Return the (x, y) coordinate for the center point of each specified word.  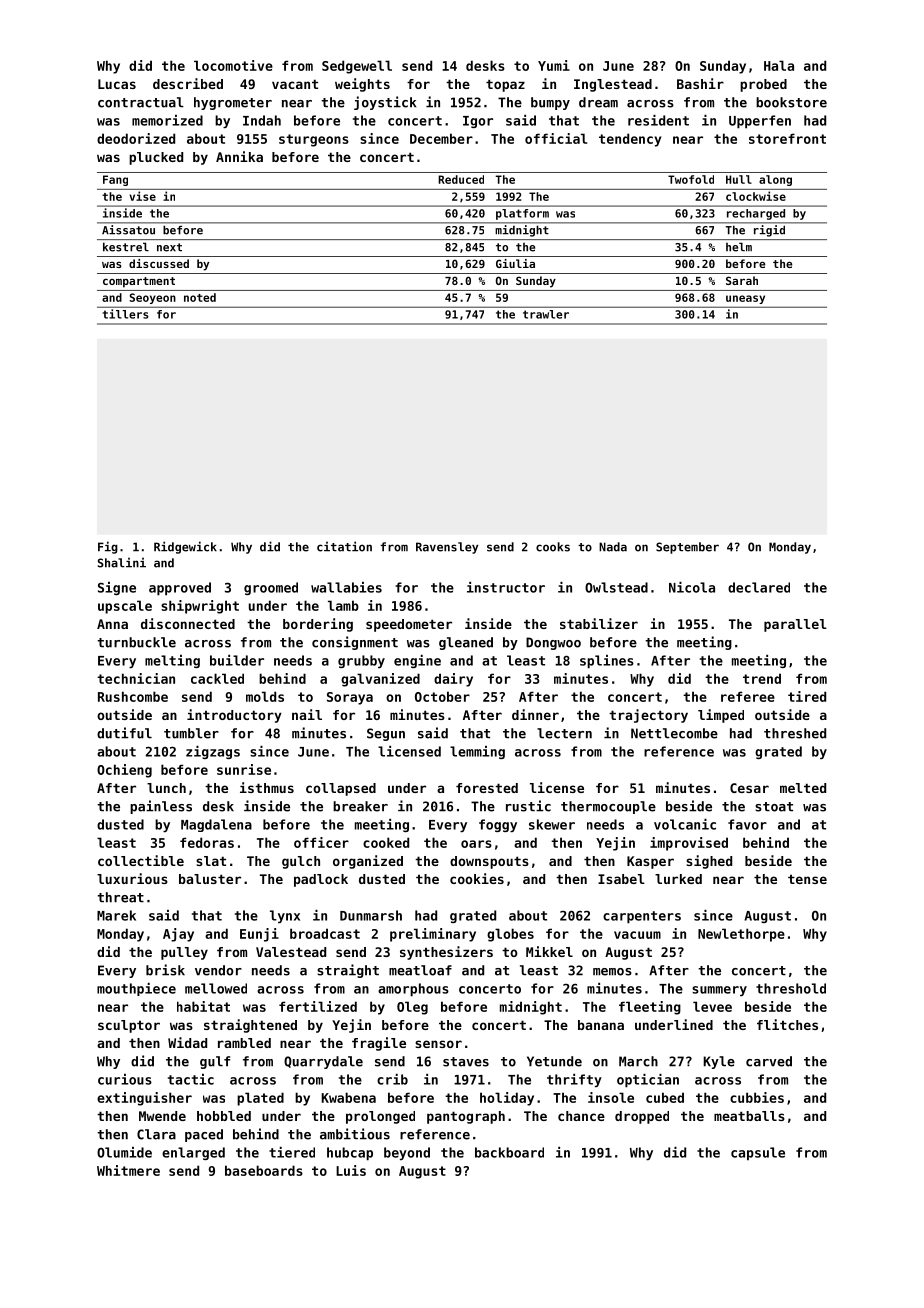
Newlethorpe (741, 935)
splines (607, 662)
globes (510, 935)
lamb (343, 605)
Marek (116, 915)
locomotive (233, 65)
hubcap (350, 1154)
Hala (779, 65)
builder (237, 660)
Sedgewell (357, 67)
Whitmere (128, 1170)
